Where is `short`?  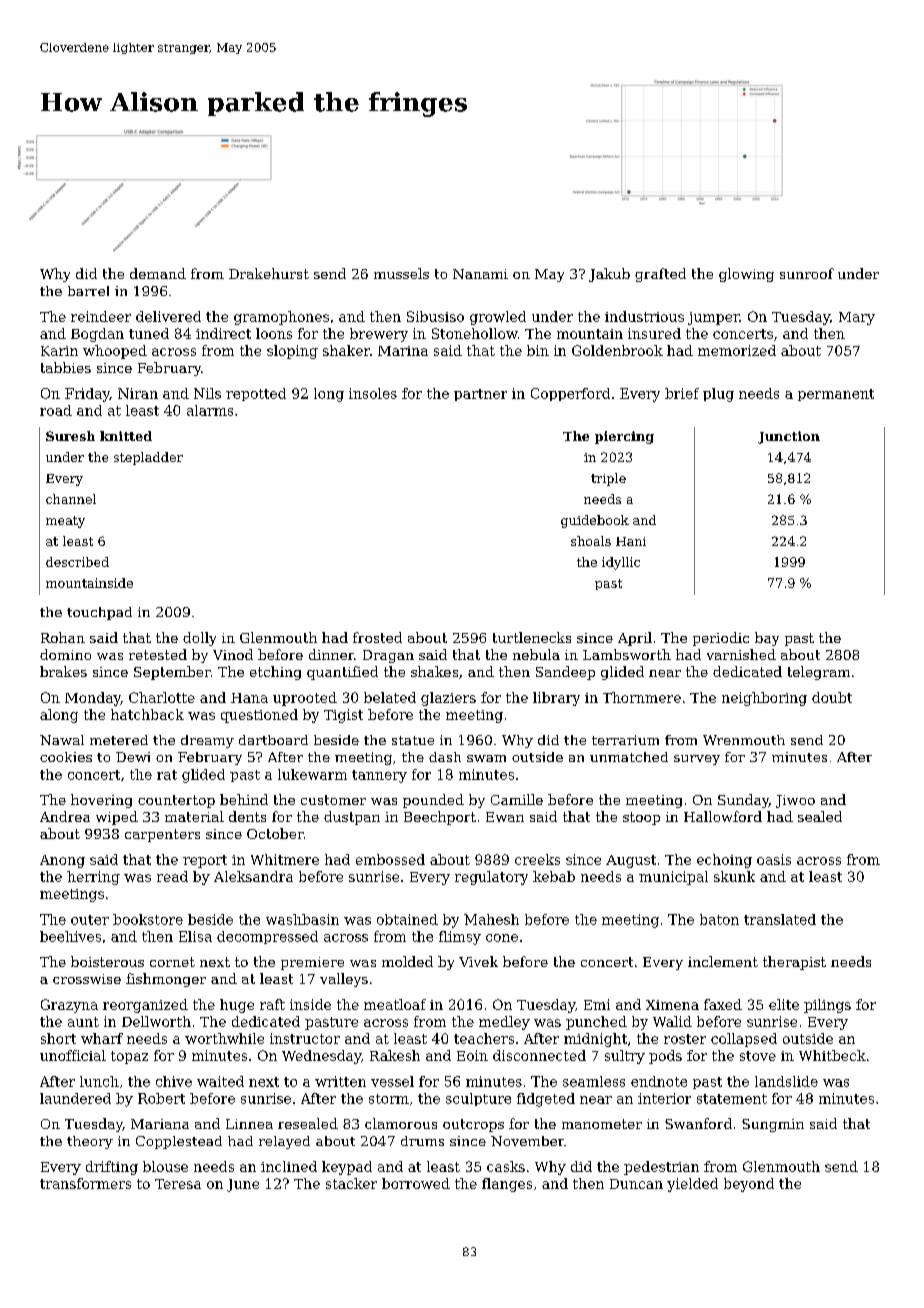 short is located at coordinates (58, 1038).
